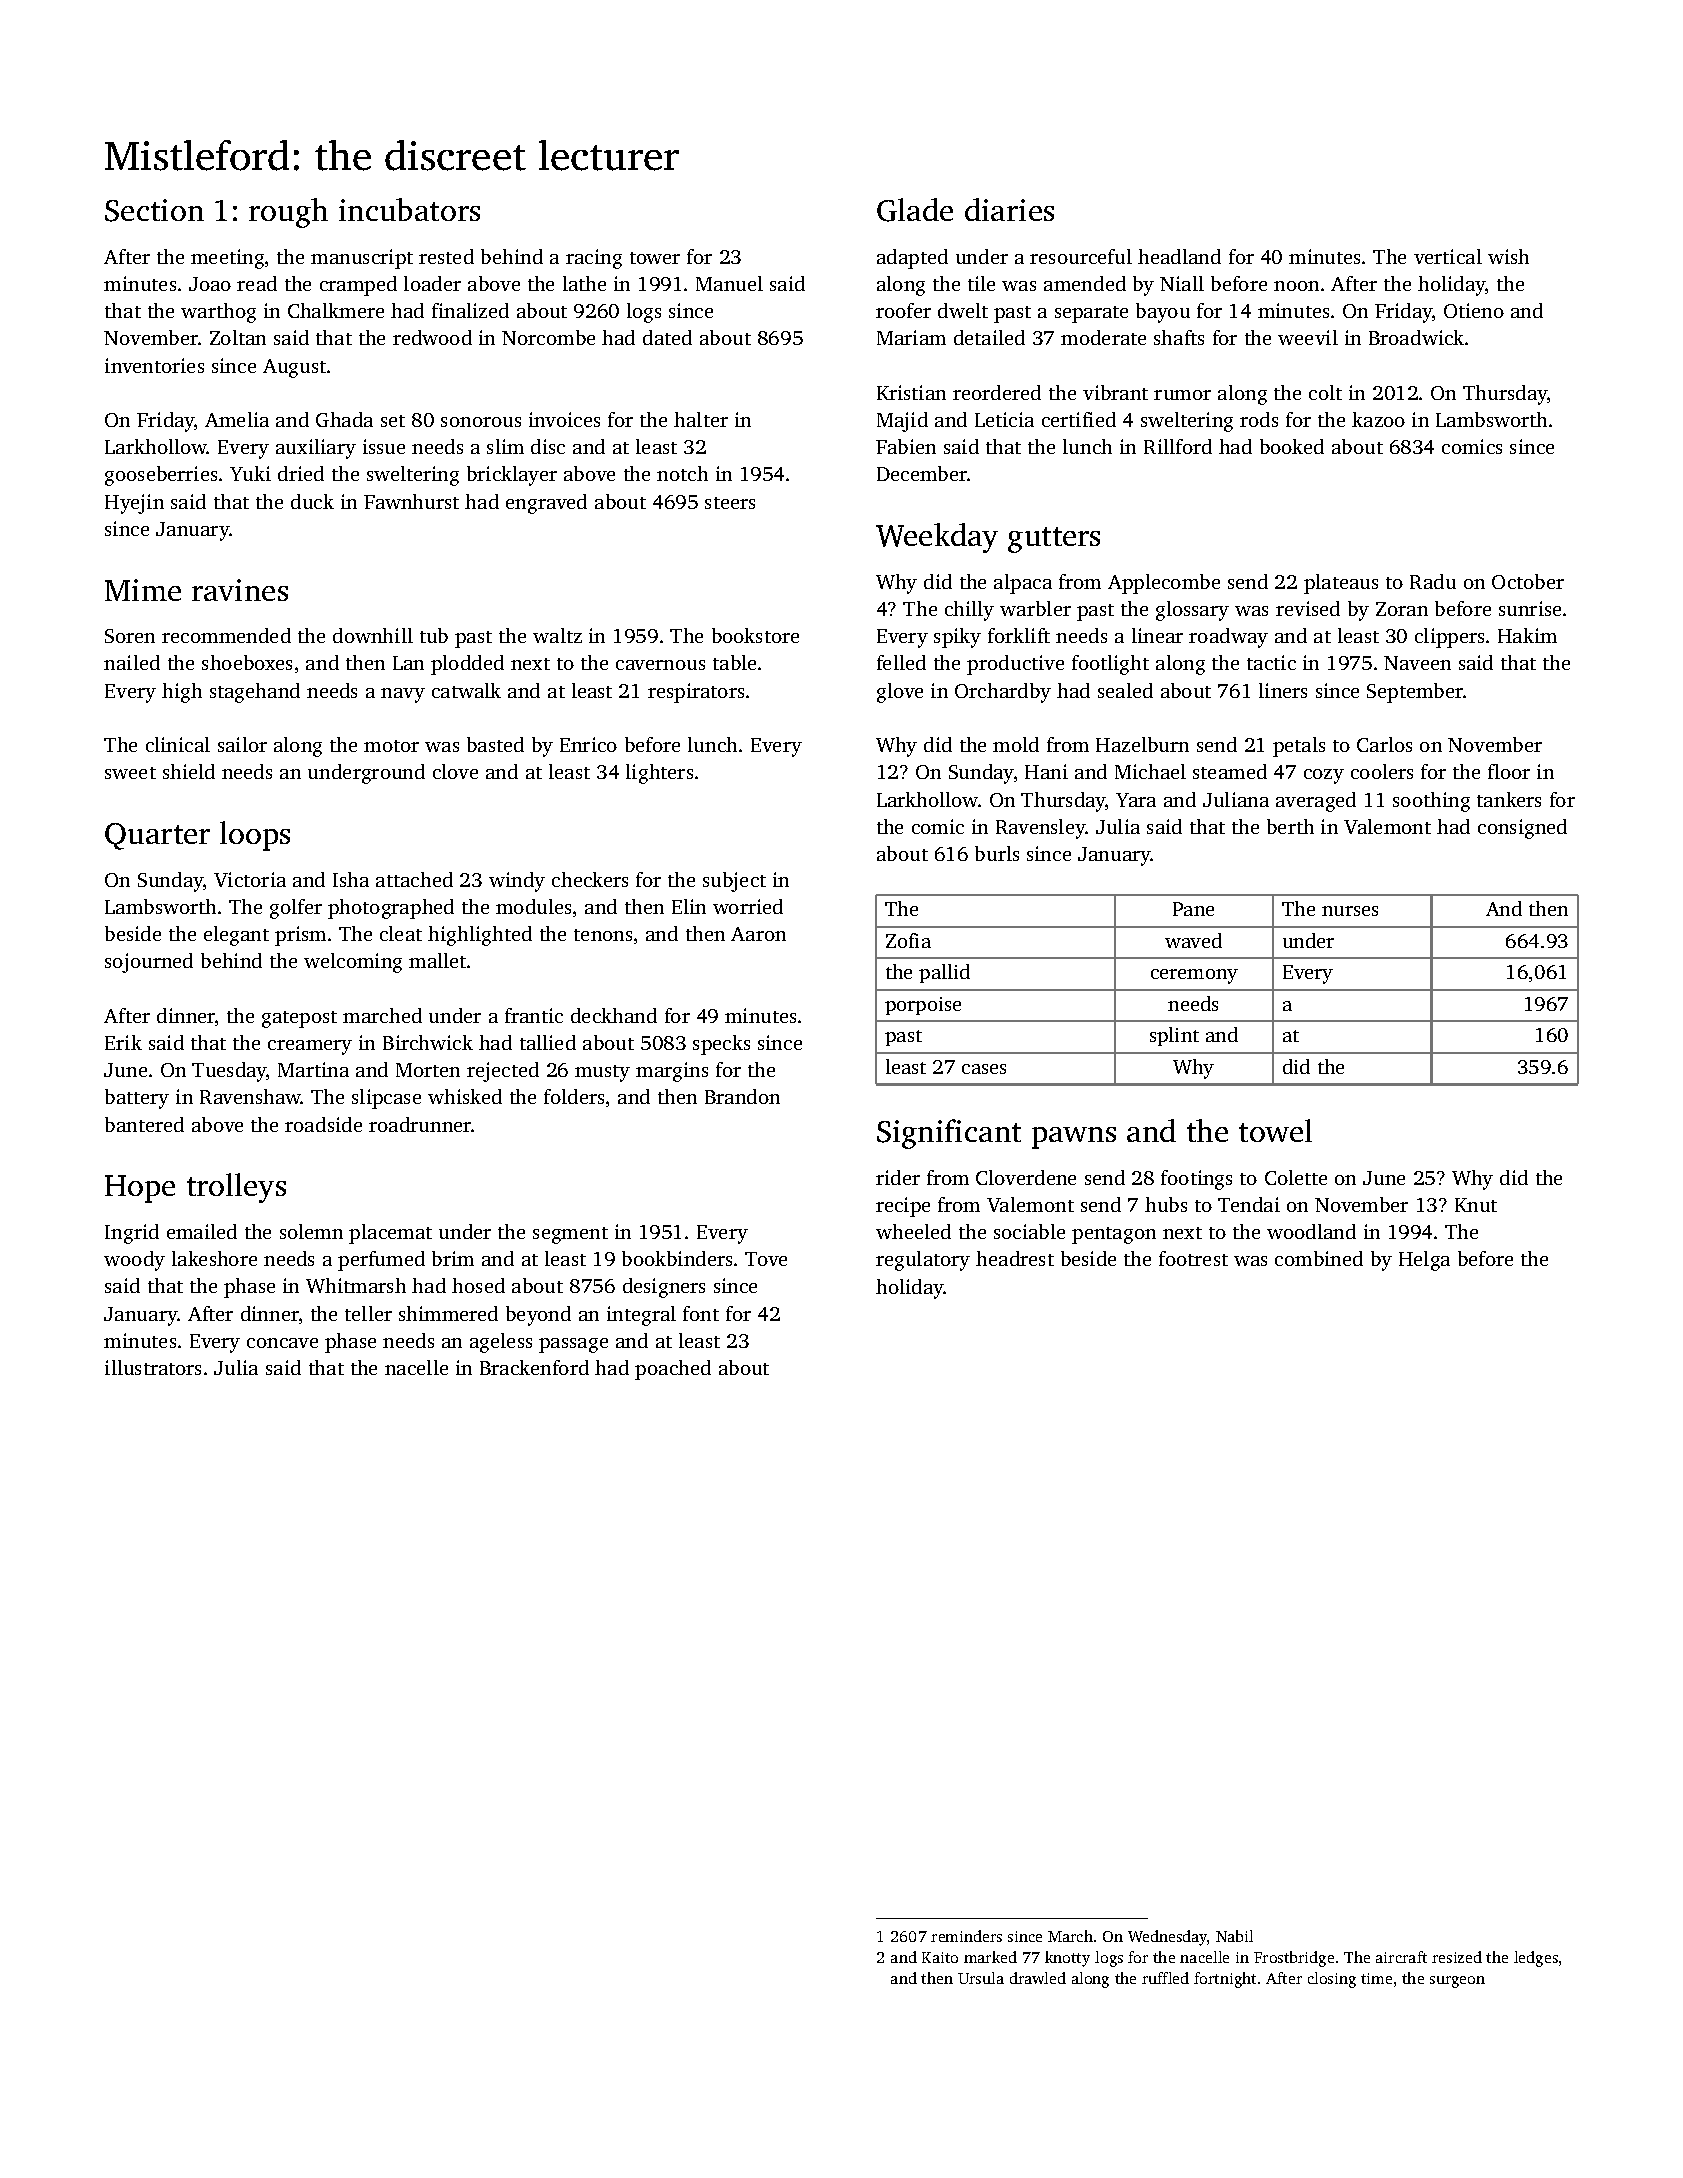  What do you see at coordinates (1234, 1936) in the page?
I see `Nabil` at bounding box center [1234, 1936].
